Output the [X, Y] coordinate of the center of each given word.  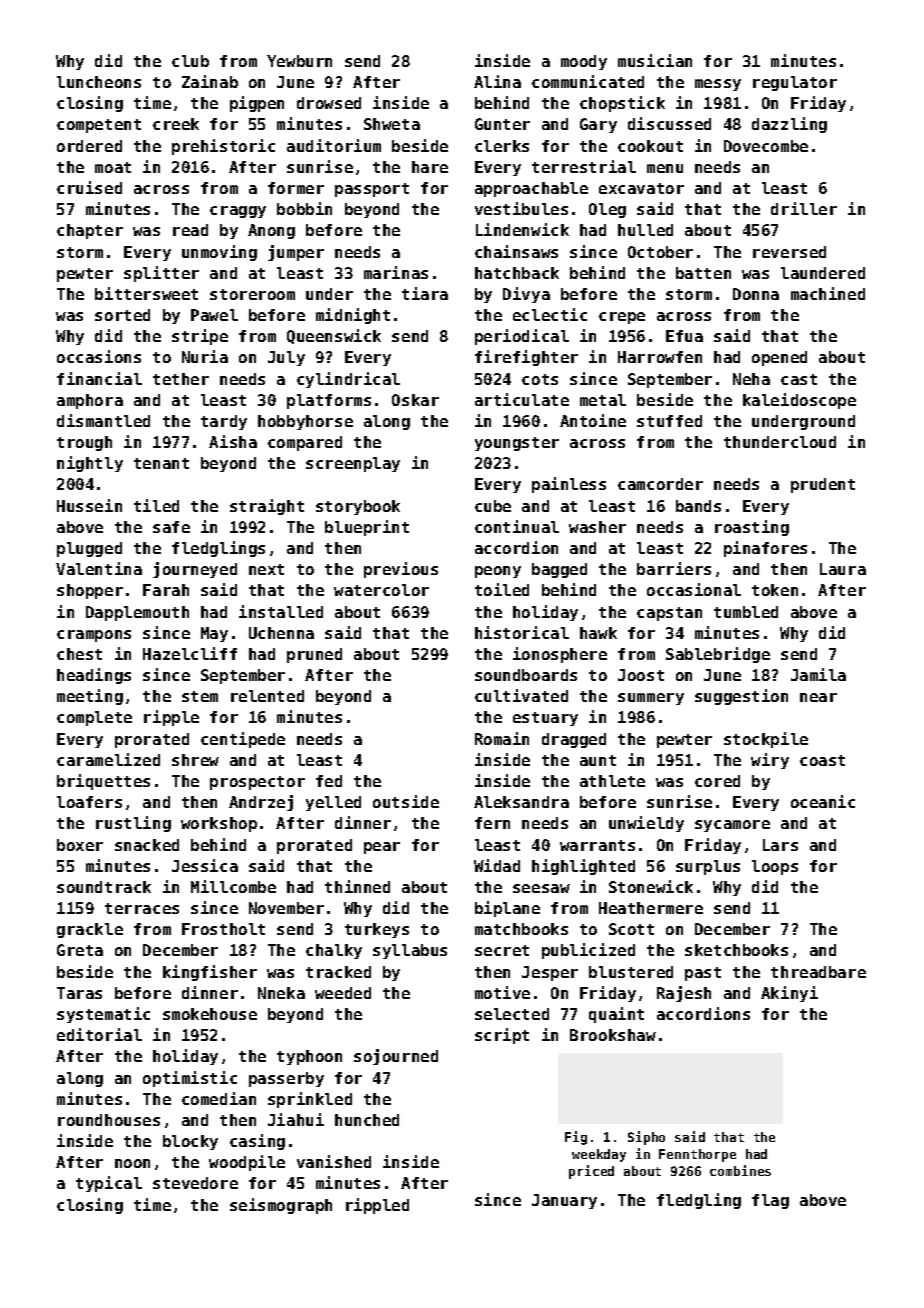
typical [109, 1184]
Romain [502, 738]
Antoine [593, 420]
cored [717, 781]
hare [430, 167]
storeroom [252, 294]
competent [99, 126]
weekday [599, 1155]
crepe [622, 318]
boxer [80, 845]
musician [655, 60]
